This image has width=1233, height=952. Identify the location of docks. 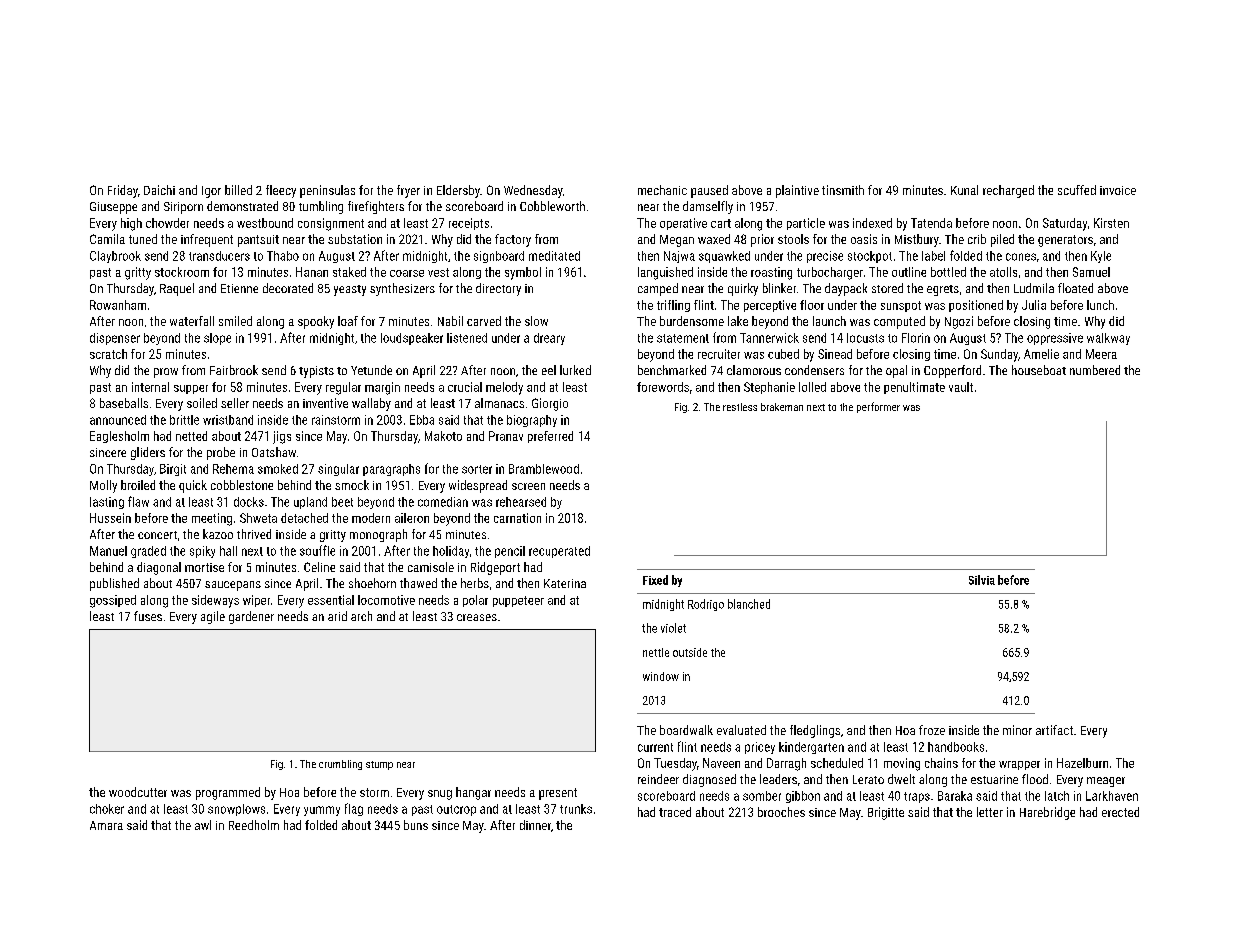
(249, 502).
